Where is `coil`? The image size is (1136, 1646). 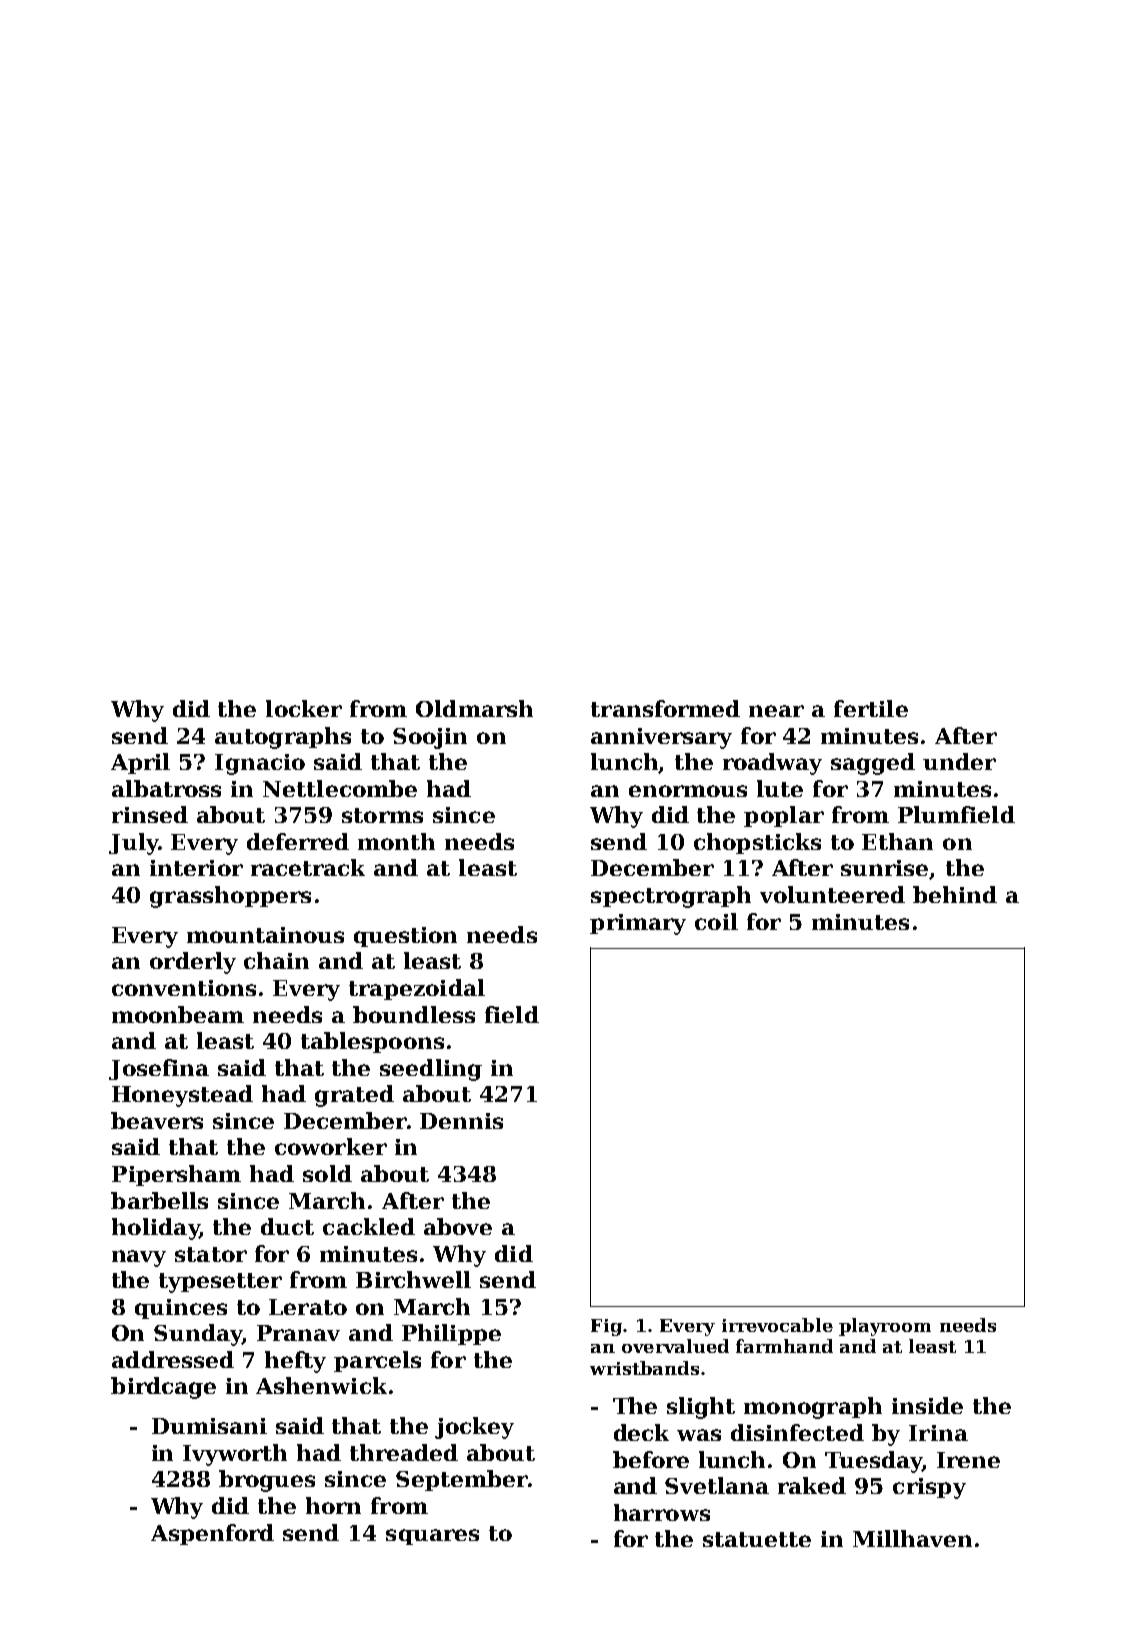 coil is located at coordinates (716, 921).
